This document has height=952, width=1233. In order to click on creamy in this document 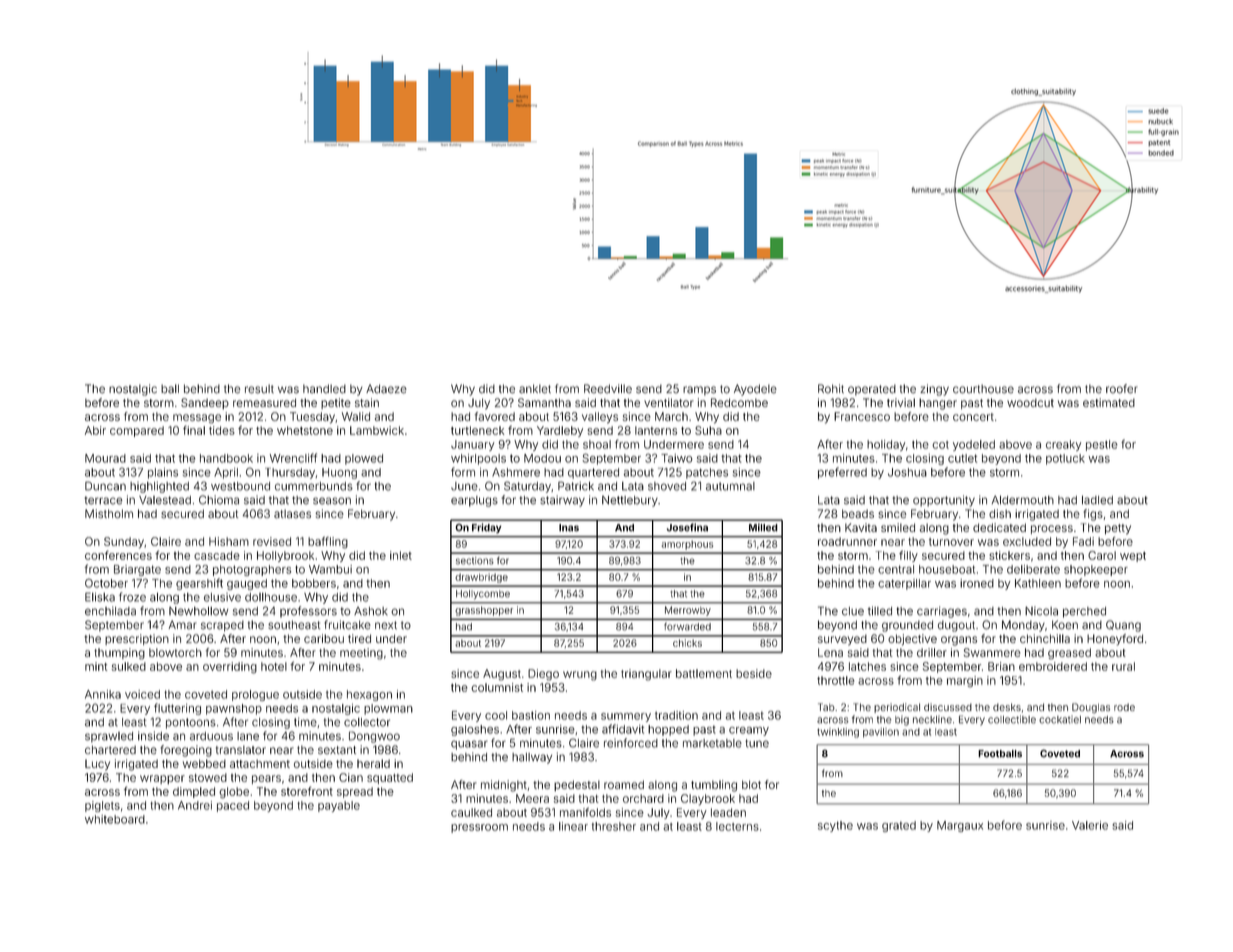, I will do `click(749, 731)`.
